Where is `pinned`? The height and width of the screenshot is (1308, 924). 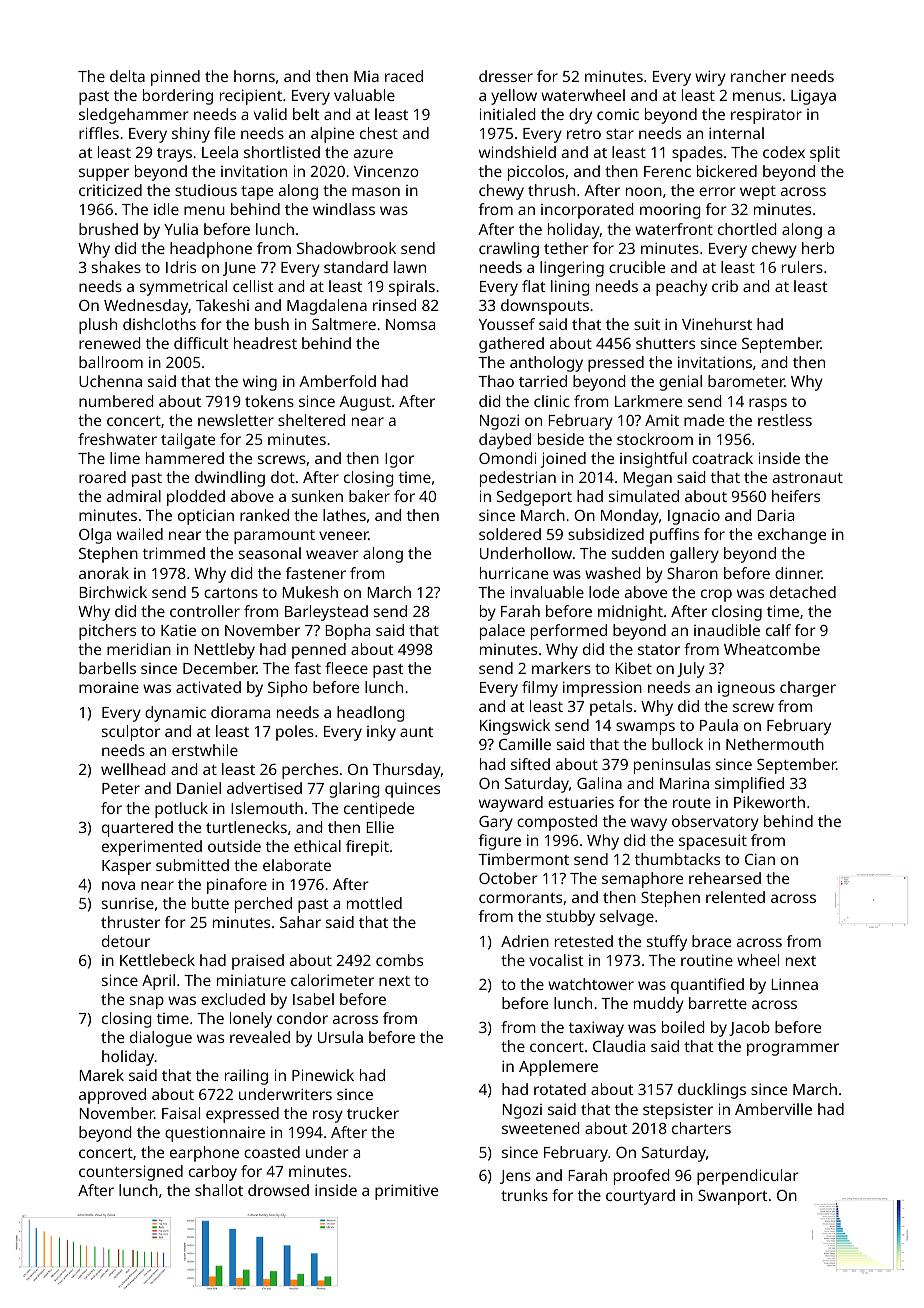 pinned is located at coordinates (175, 78).
